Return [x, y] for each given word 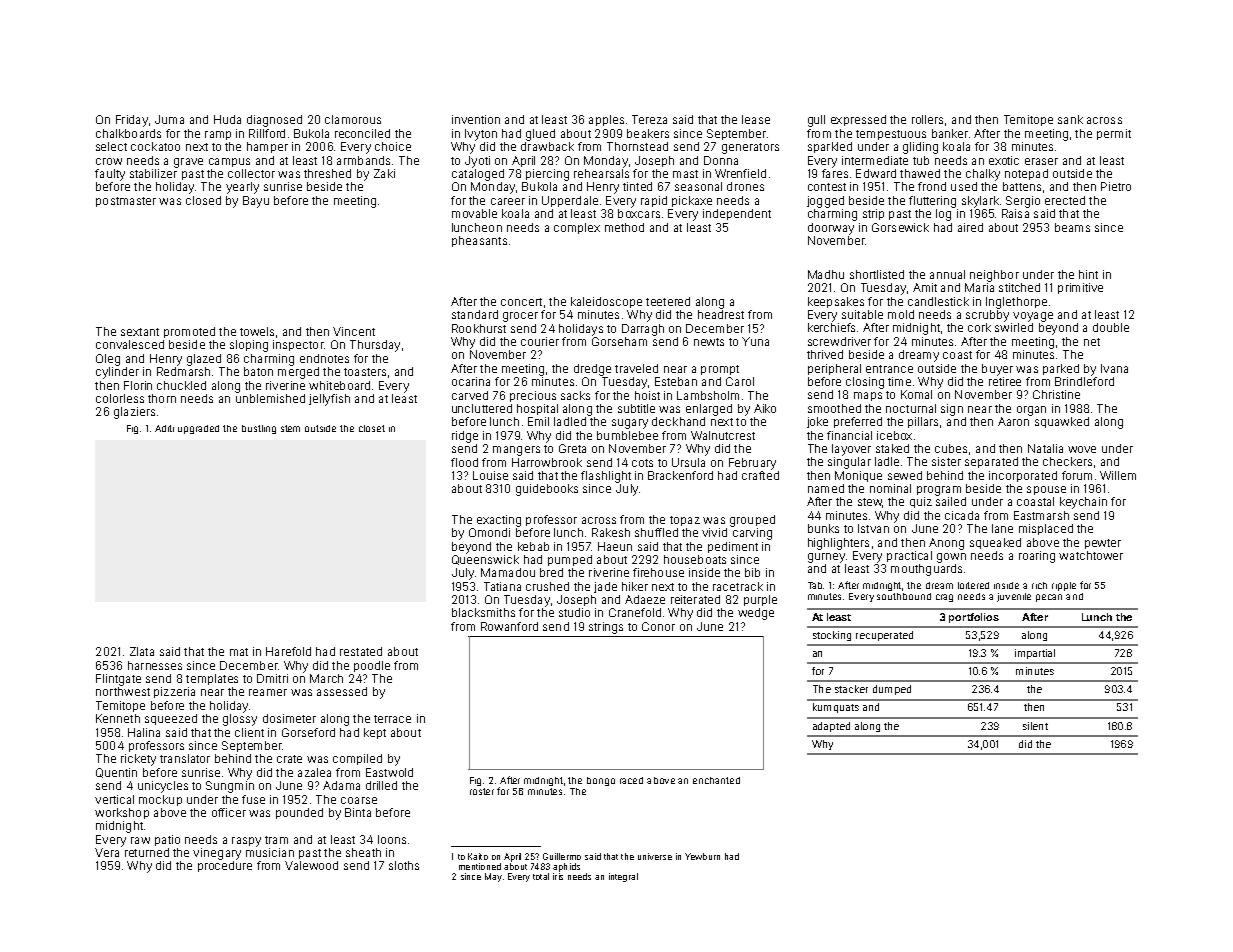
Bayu [256, 202]
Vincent [354, 331]
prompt [720, 370]
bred [551, 572]
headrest [721, 314]
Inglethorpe [1016, 303]
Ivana [1114, 368]
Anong [946, 544]
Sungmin [230, 787]
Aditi [164, 428]
